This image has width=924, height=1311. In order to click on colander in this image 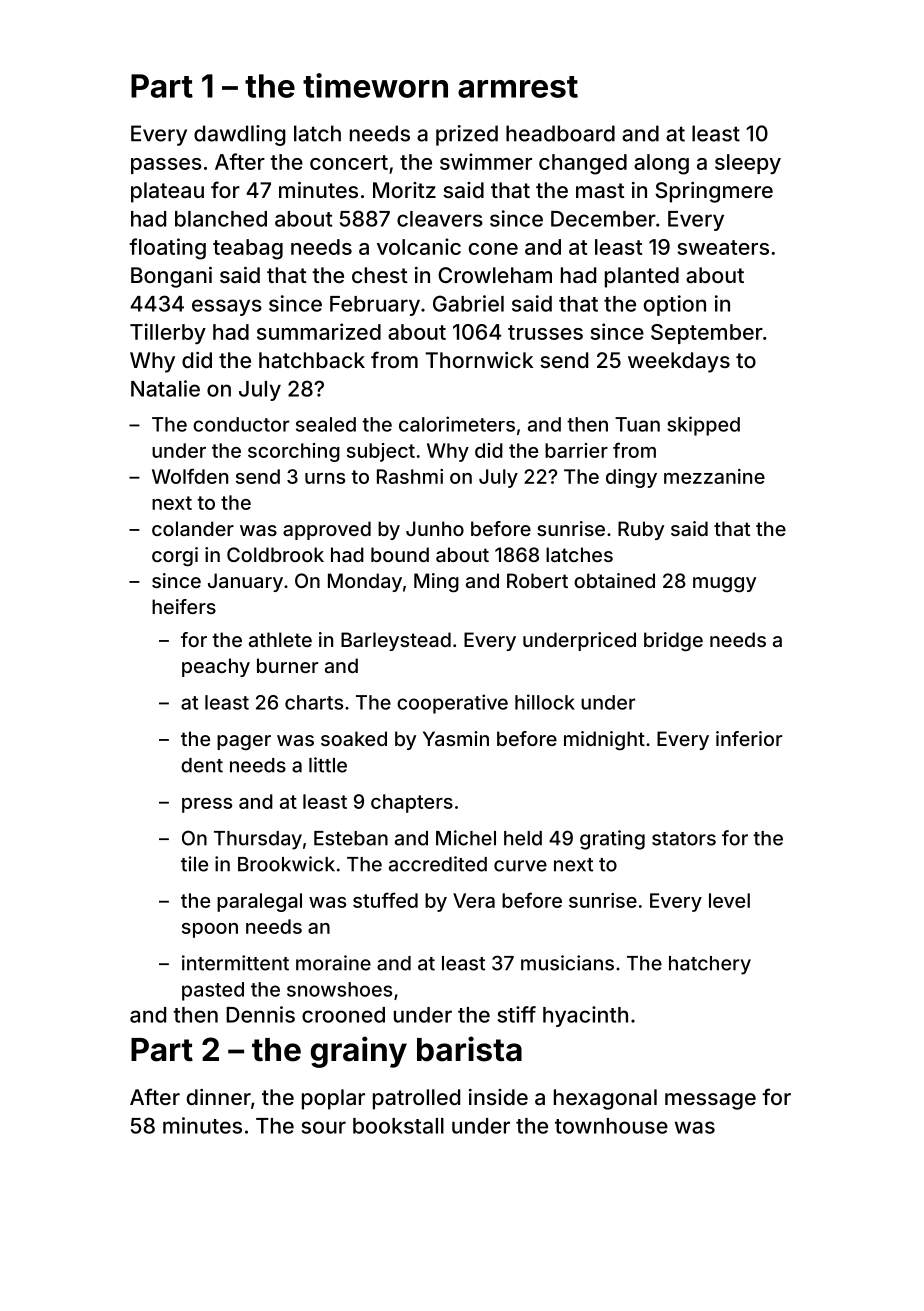, I will do `click(193, 528)`.
